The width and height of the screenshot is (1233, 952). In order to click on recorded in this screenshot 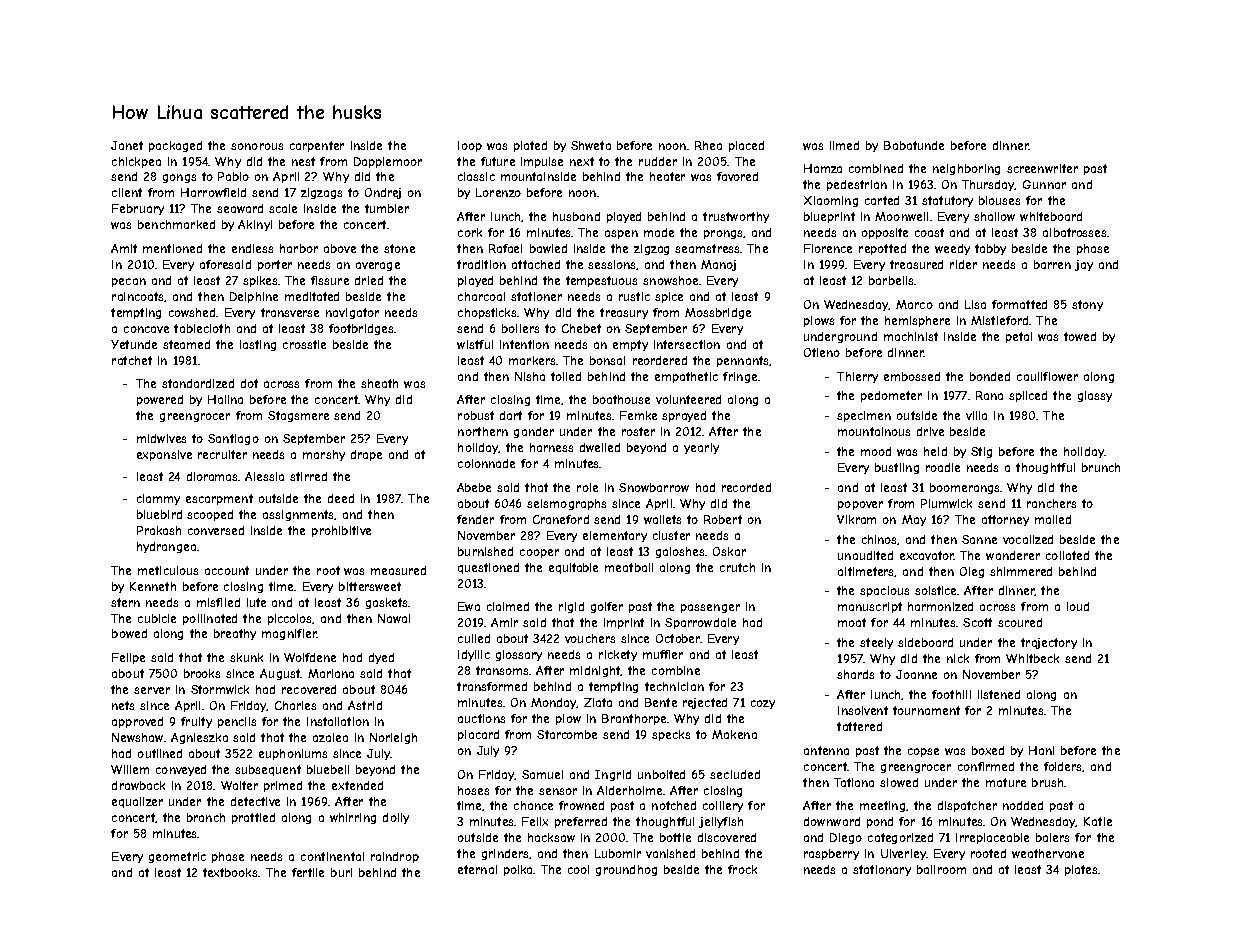, I will do `click(746, 487)`.
